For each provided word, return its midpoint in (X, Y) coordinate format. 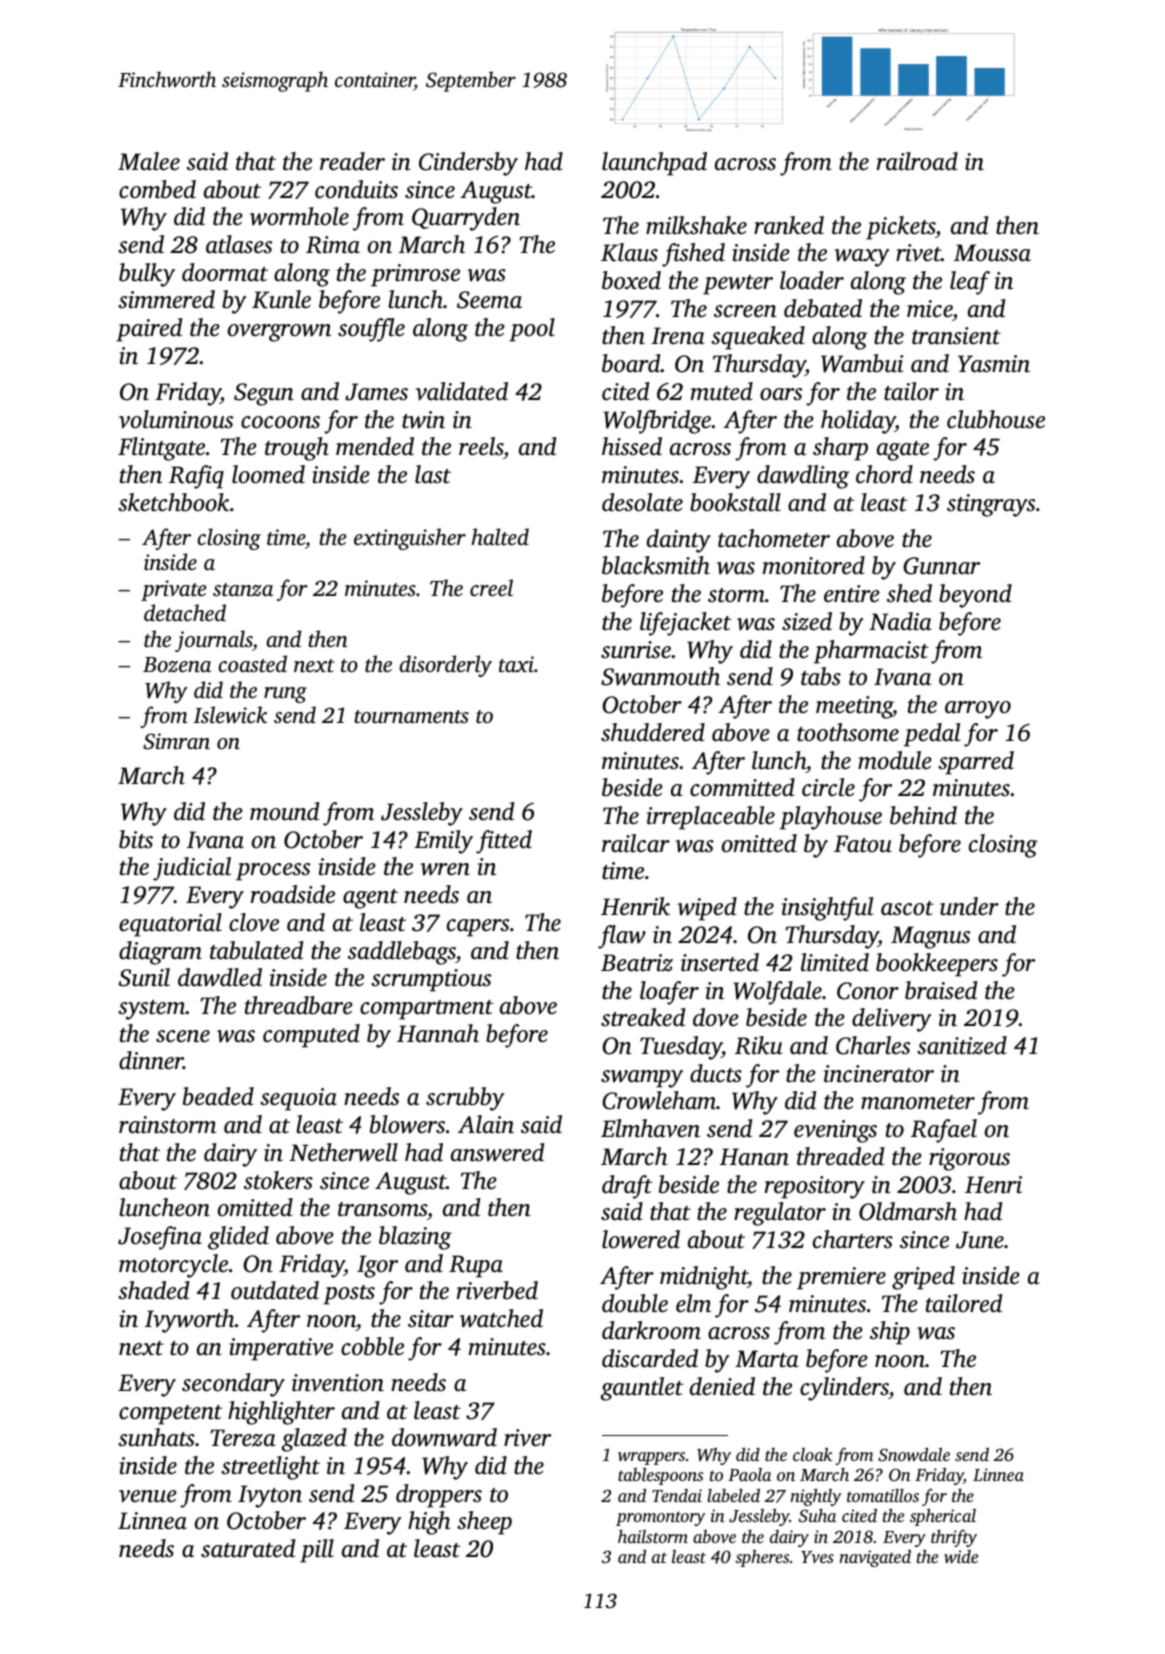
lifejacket (685, 624)
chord (884, 474)
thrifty (954, 1538)
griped (923, 1278)
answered (497, 1152)
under (969, 906)
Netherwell (343, 1152)
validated (462, 391)
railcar (636, 843)
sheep (484, 1523)
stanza (243, 590)
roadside (293, 894)
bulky (147, 275)
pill (317, 1551)
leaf (970, 283)
